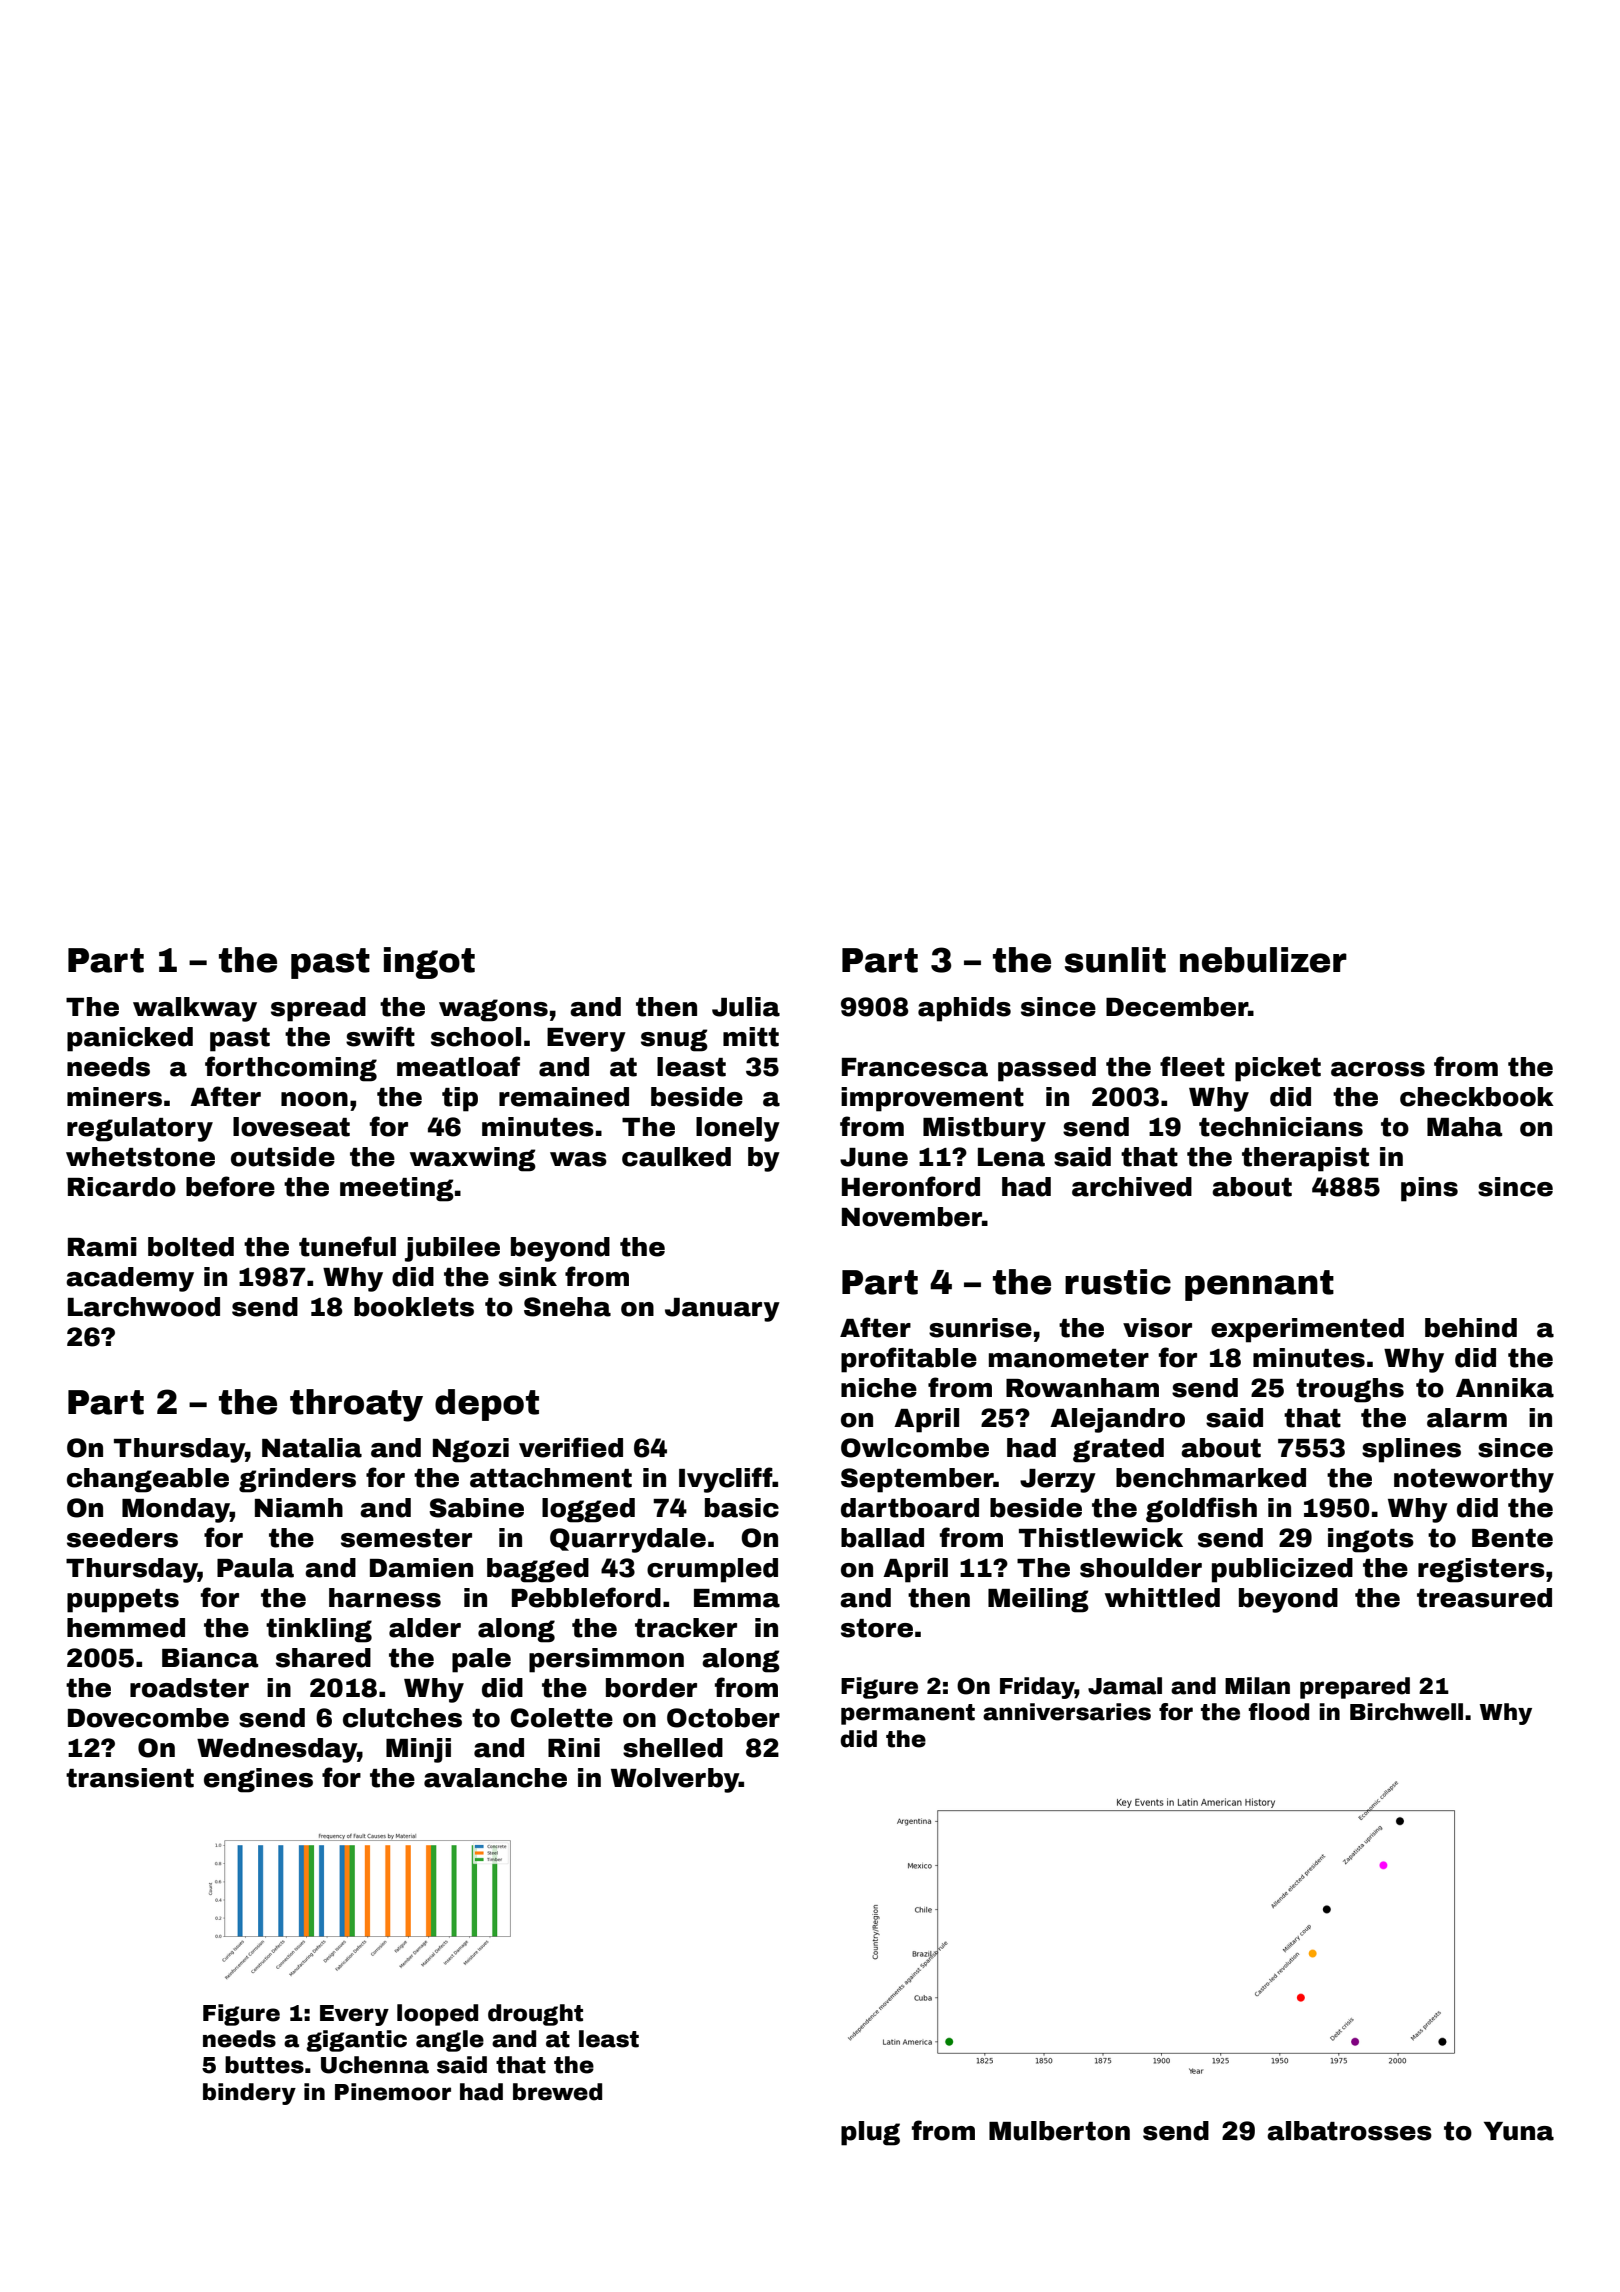  Describe the element at coordinates (567, 1307) in the screenshot. I see `Sneha` at that location.
